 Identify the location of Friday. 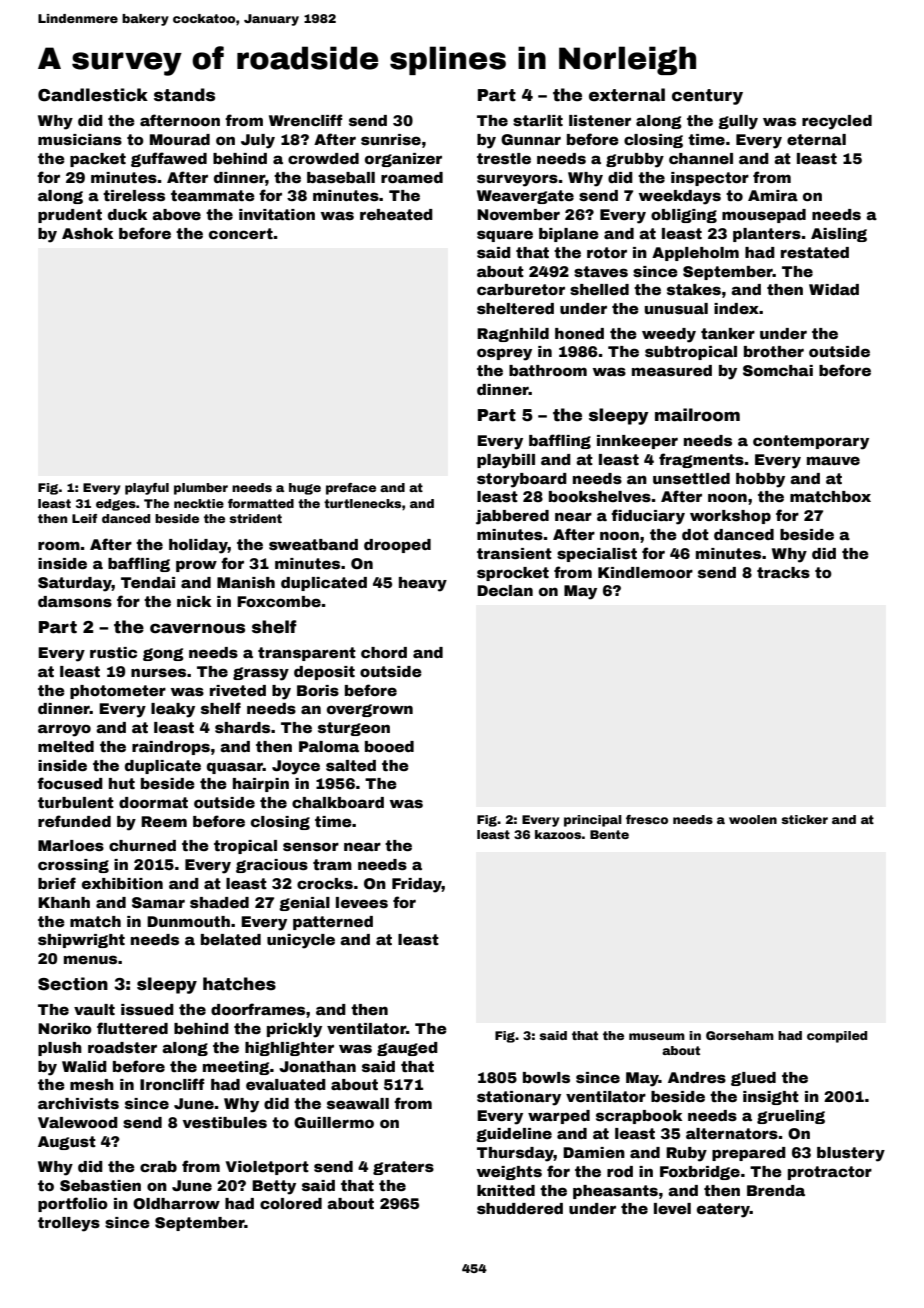
(417, 885).
